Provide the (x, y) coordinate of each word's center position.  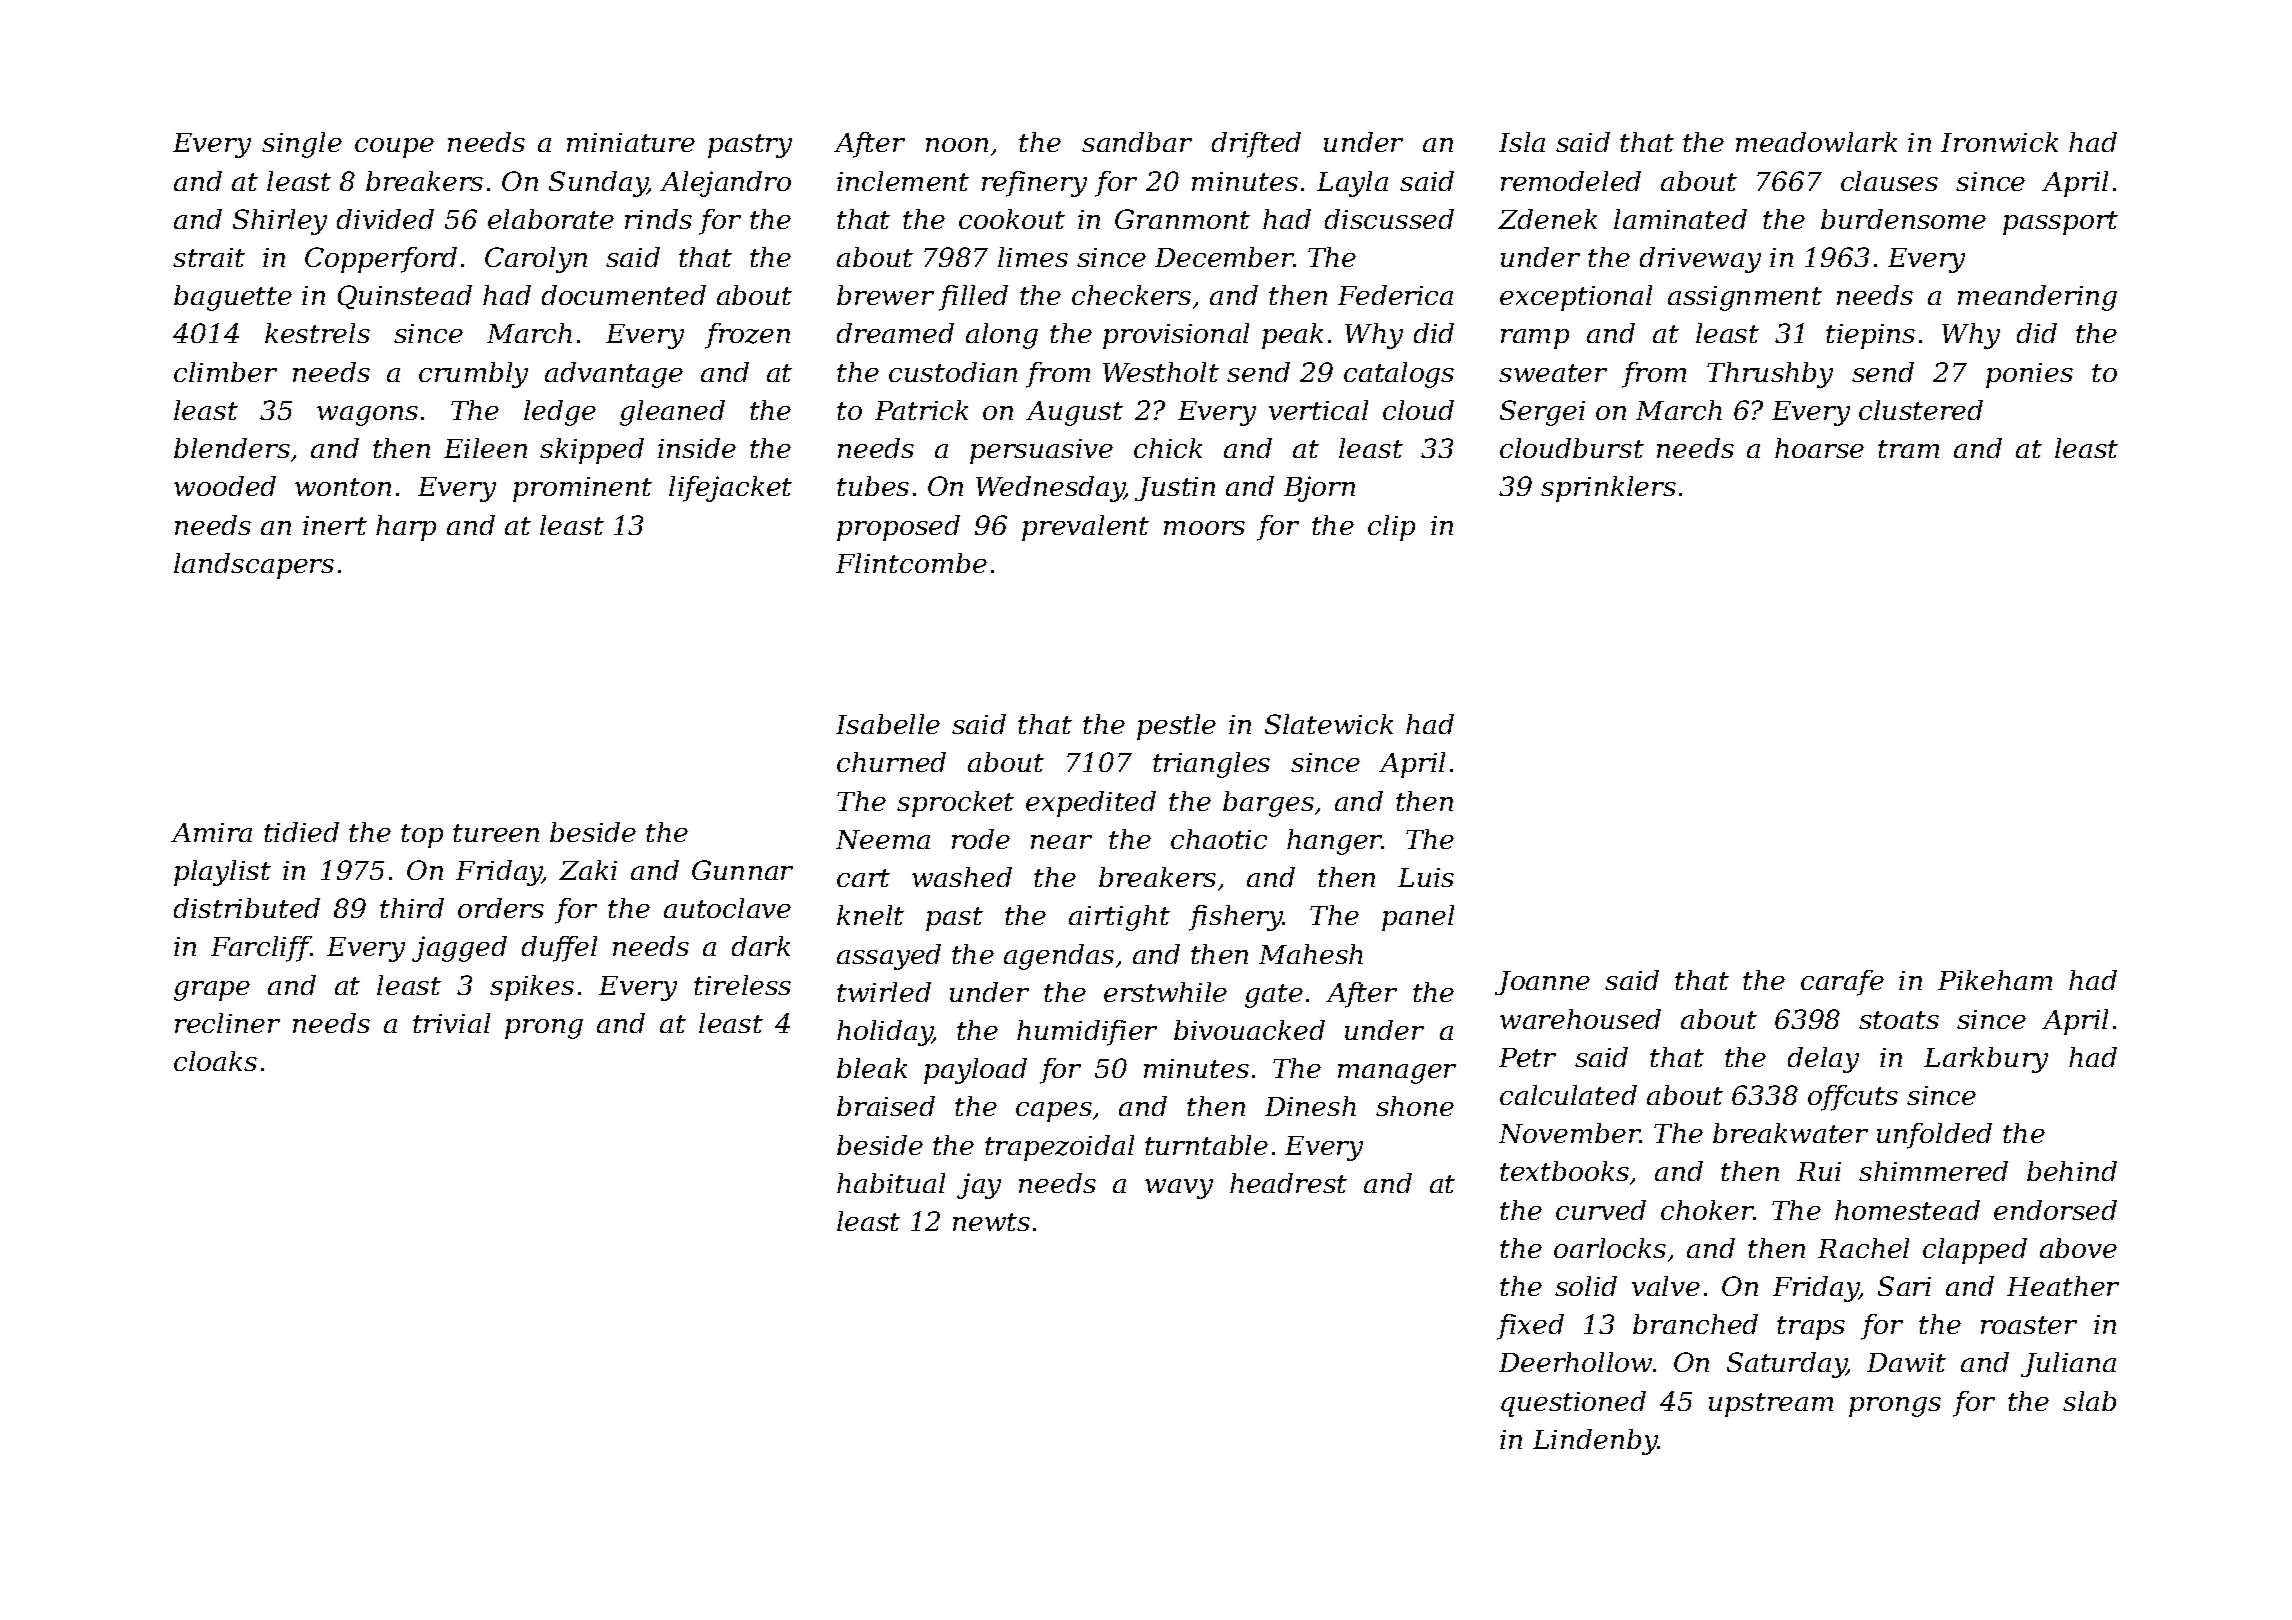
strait (209, 257)
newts (991, 1222)
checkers (1131, 295)
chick (1168, 448)
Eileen (485, 448)
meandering (2037, 298)
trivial (451, 1023)
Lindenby (1595, 1442)
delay (1823, 1060)
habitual (891, 1183)
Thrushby (1770, 375)
